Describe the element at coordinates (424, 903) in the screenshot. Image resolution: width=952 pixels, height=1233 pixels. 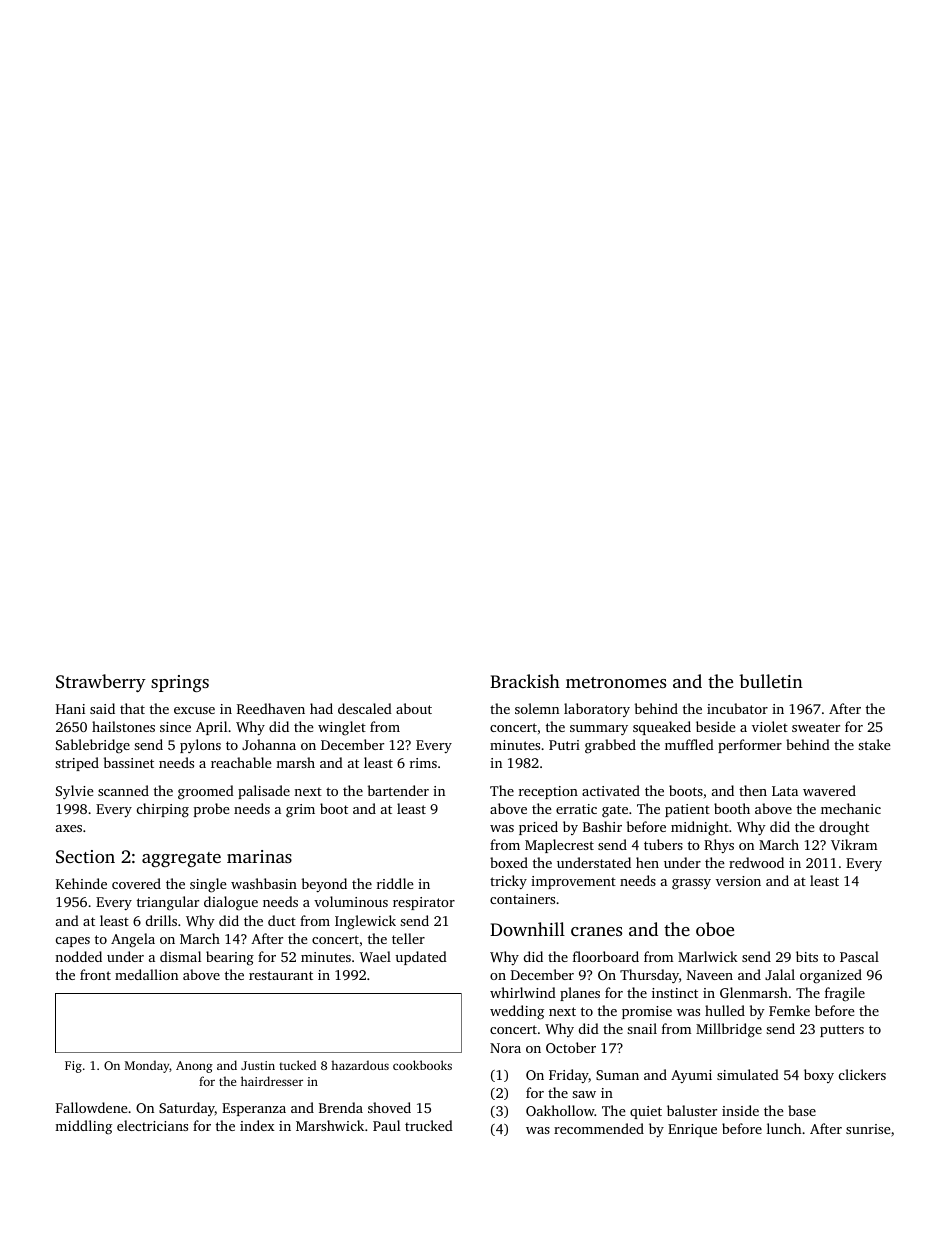
I see `respirator` at that location.
